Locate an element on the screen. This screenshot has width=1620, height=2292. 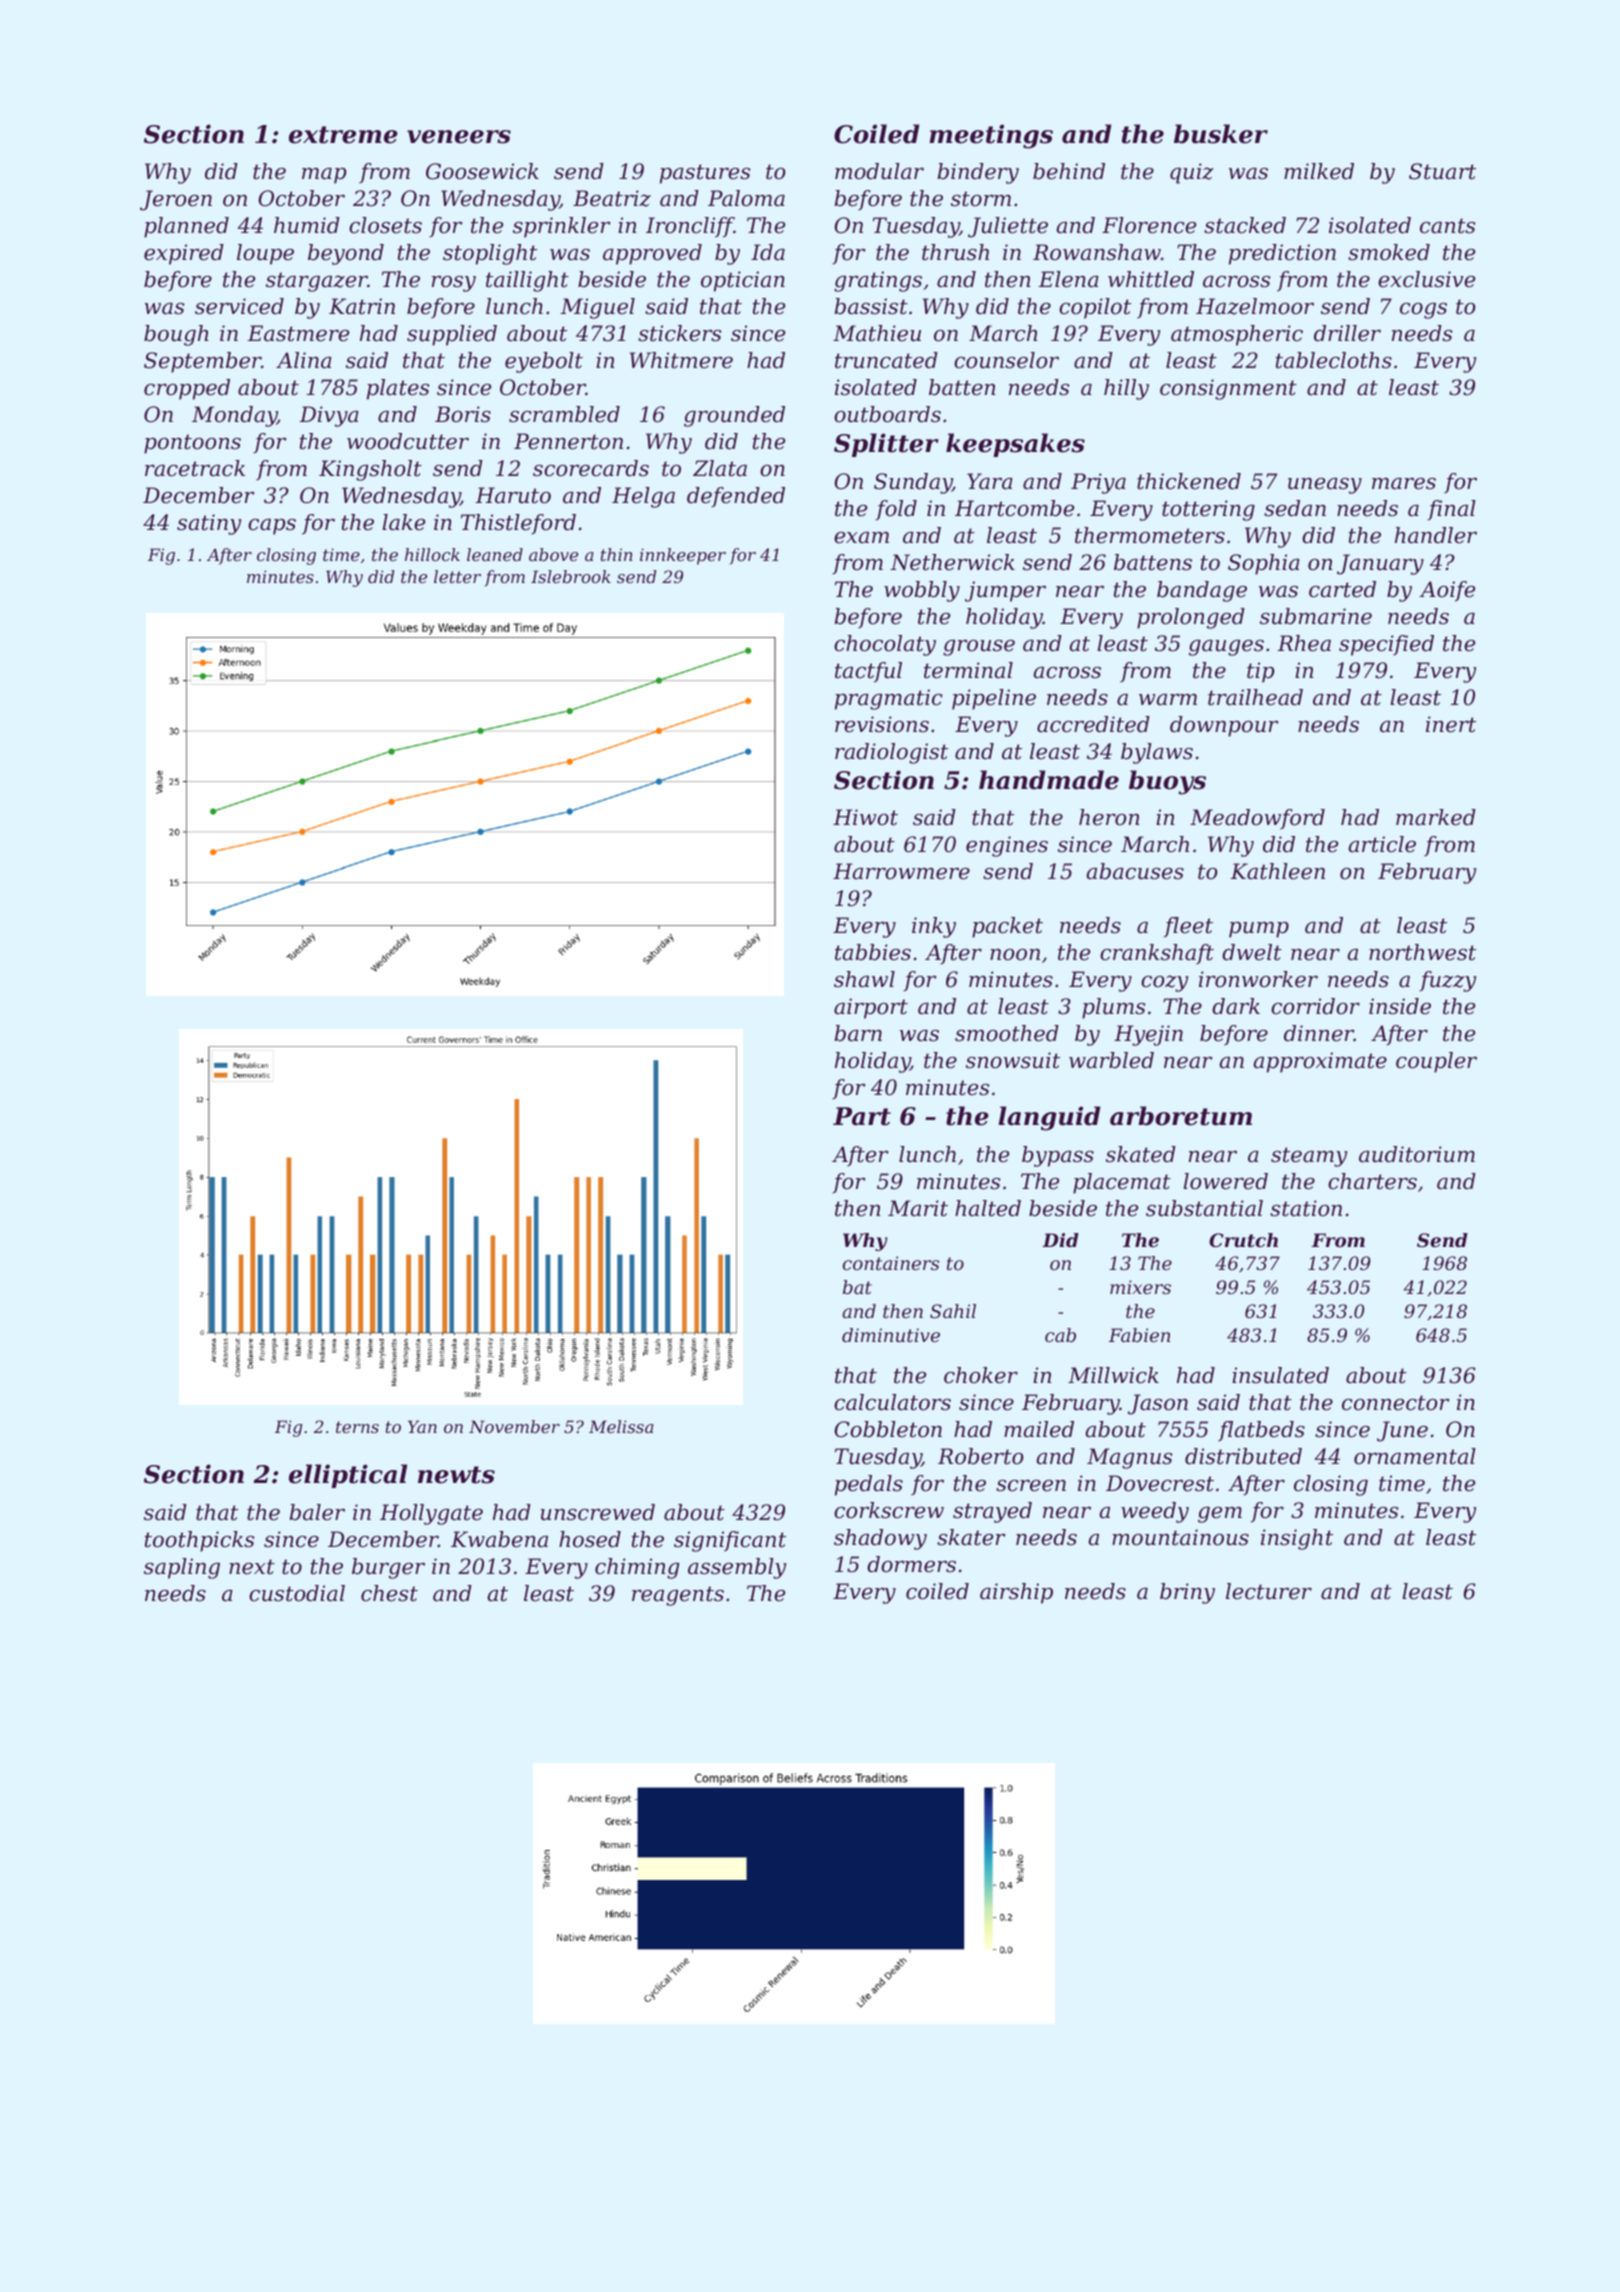
calculators is located at coordinates (892, 1402).
